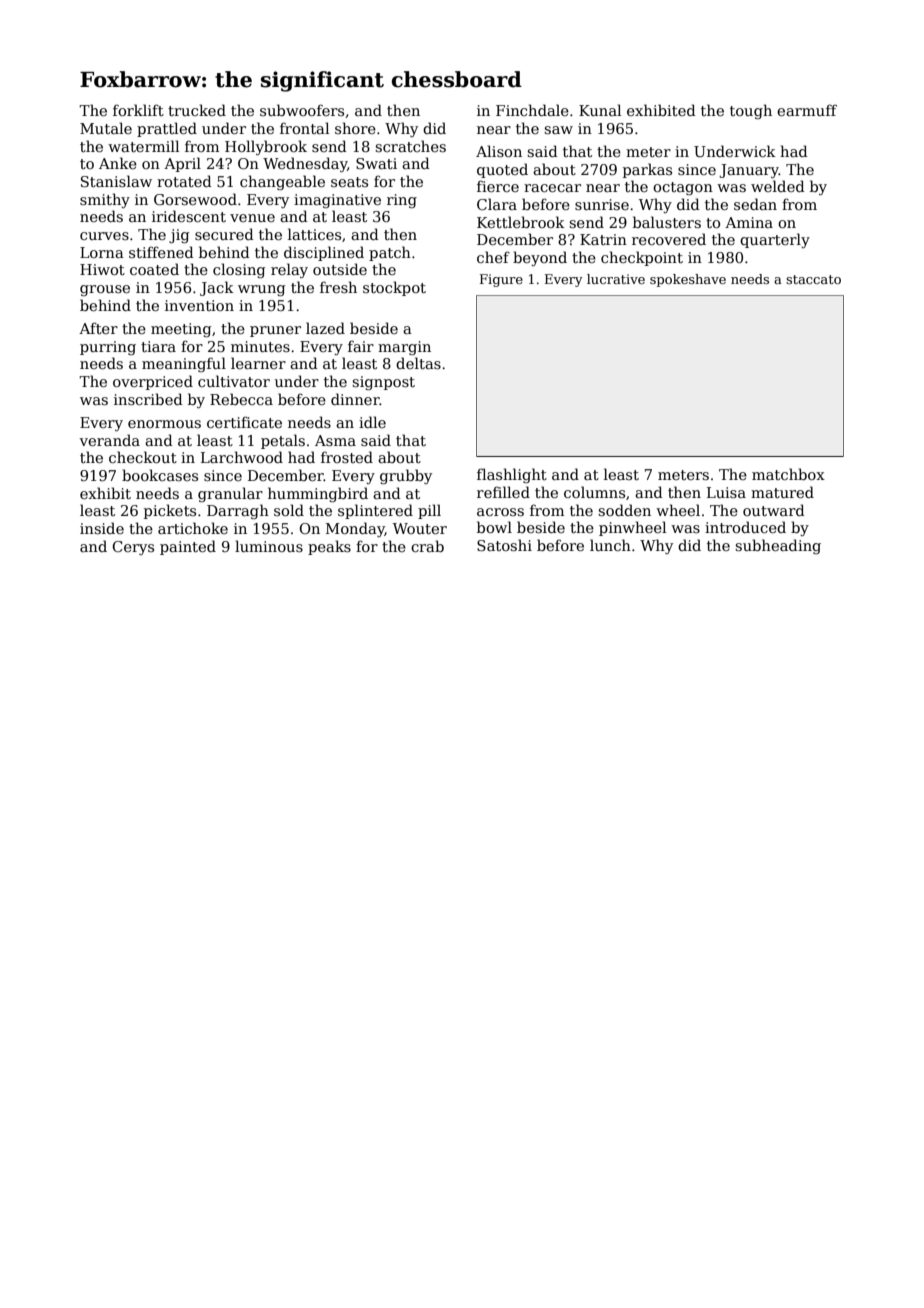 The height and width of the image is (1308, 924). What do you see at coordinates (347, 457) in the image?
I see `frosted` at bounding box center [347, 457].
